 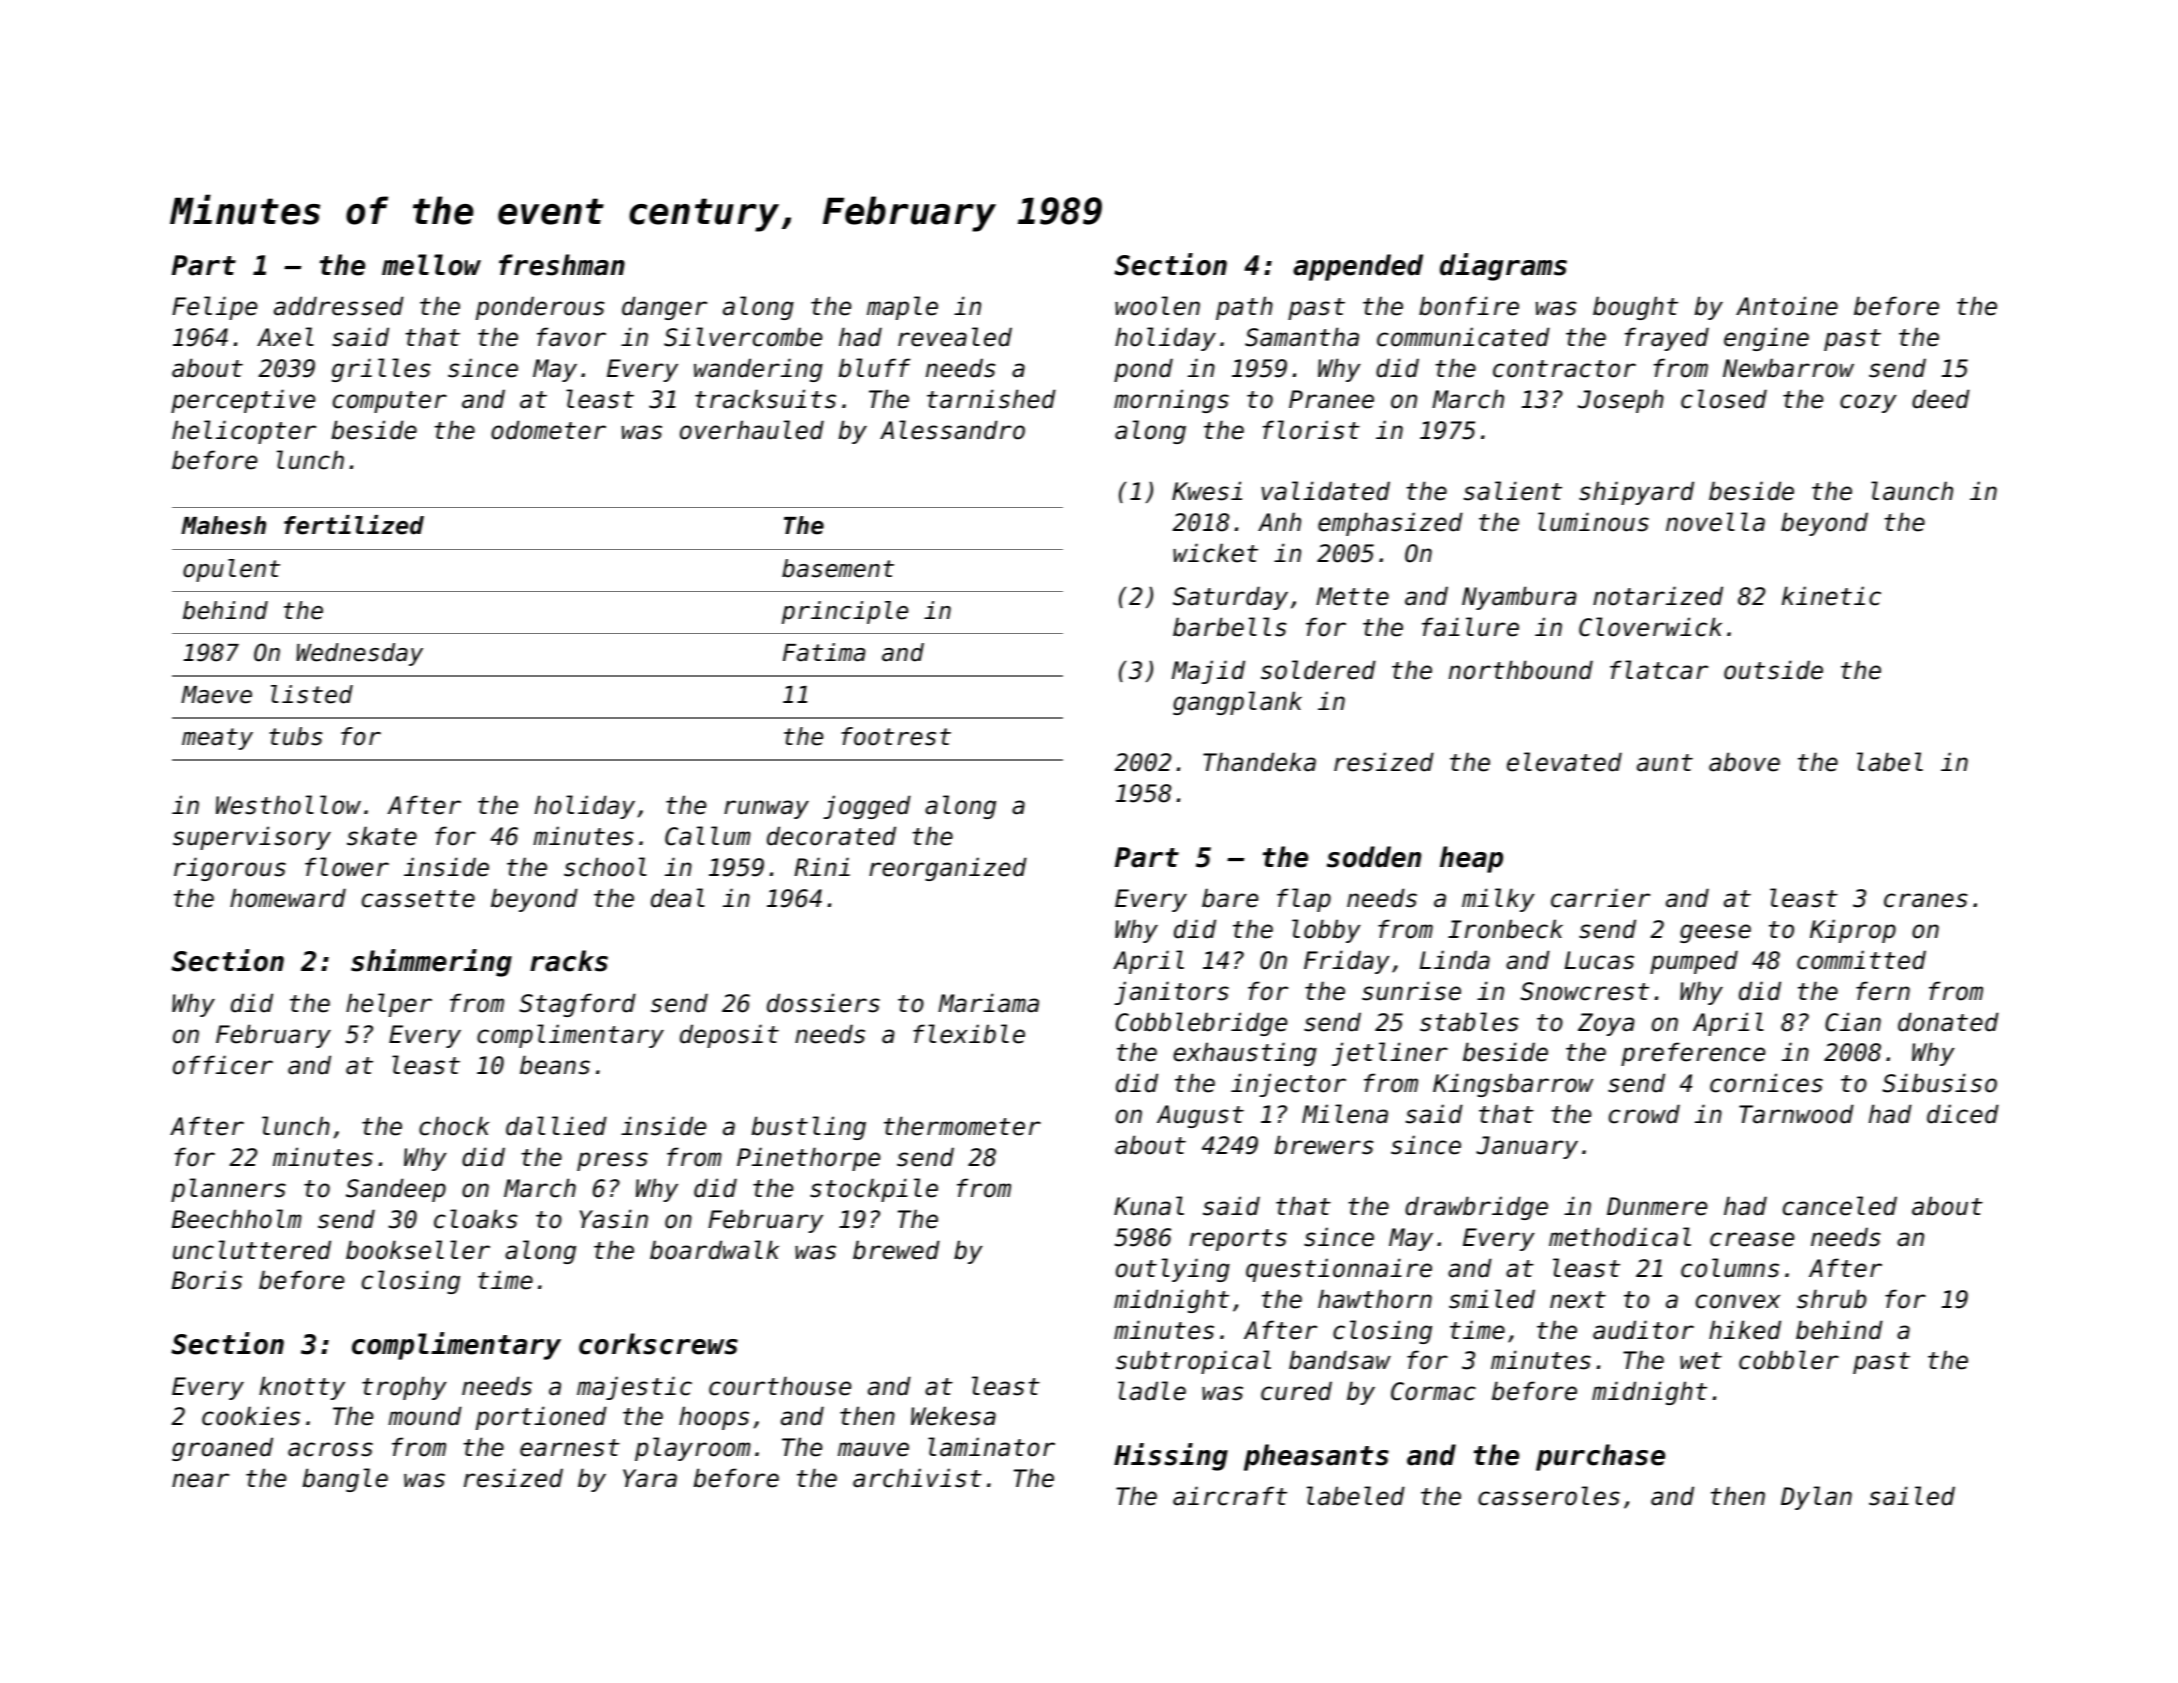 What do you see at coordinates (1789, 1360) in the screenshot?
I see `cobbler` at bounding box center [1789, 1360].
